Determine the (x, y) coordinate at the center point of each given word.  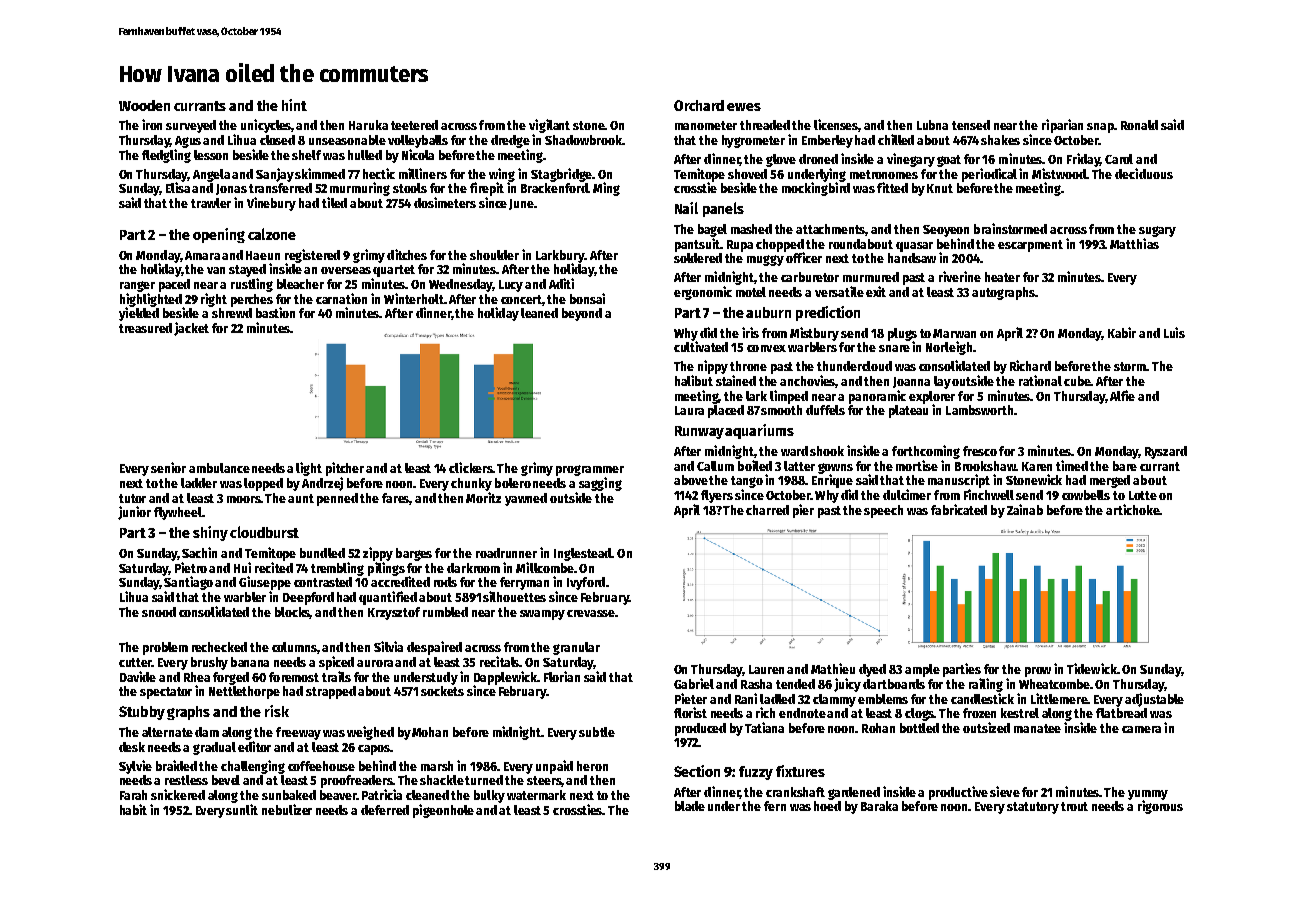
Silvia (388, 646)
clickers (471, 467)
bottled (919, 728)
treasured (145, 328)
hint (294, 105)
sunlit (242, 809)
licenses (836, 125)
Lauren (766, 669)
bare (1125, 466)
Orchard (699, 105)
